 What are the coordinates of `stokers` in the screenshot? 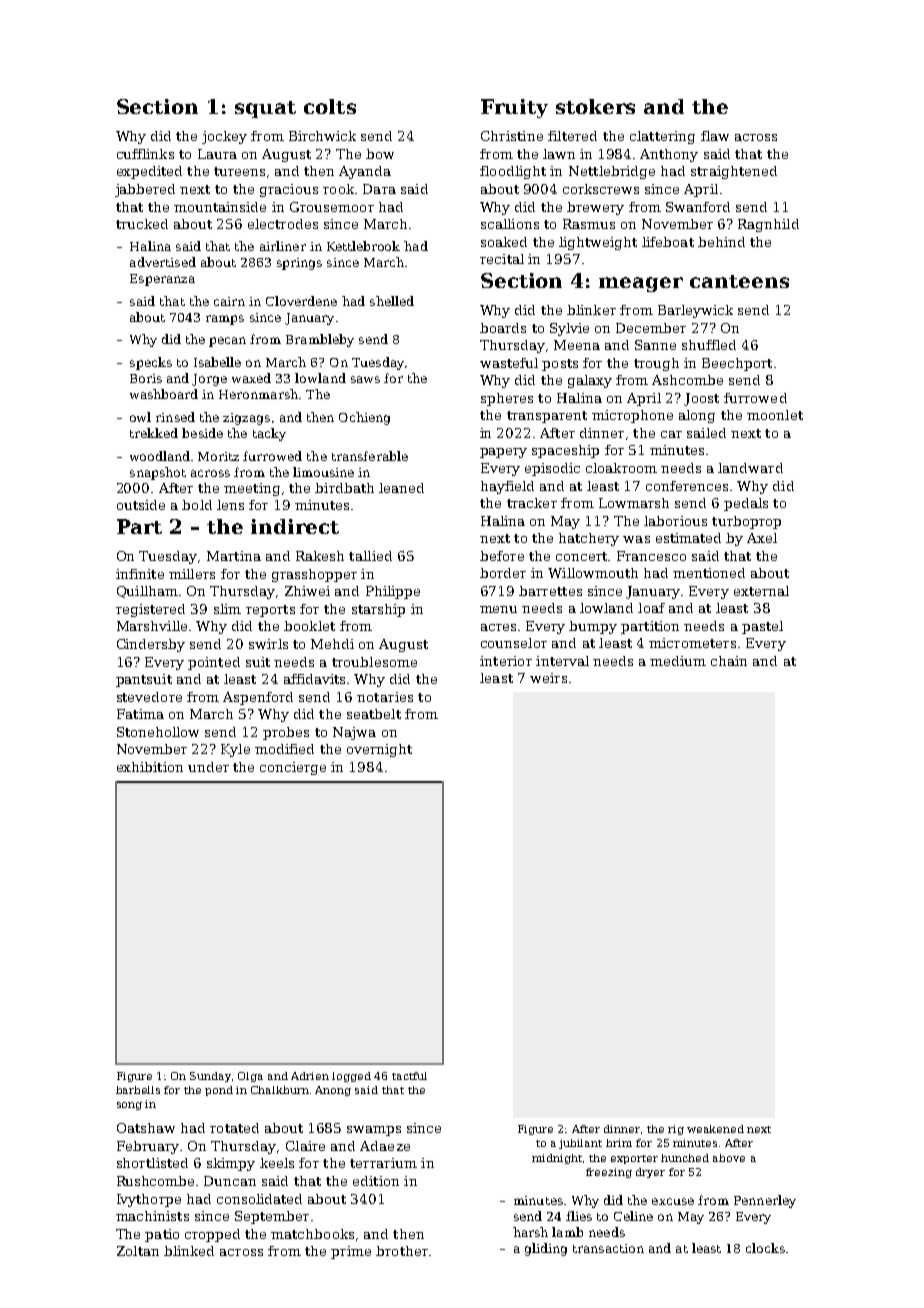 It's located at (595, 106).
